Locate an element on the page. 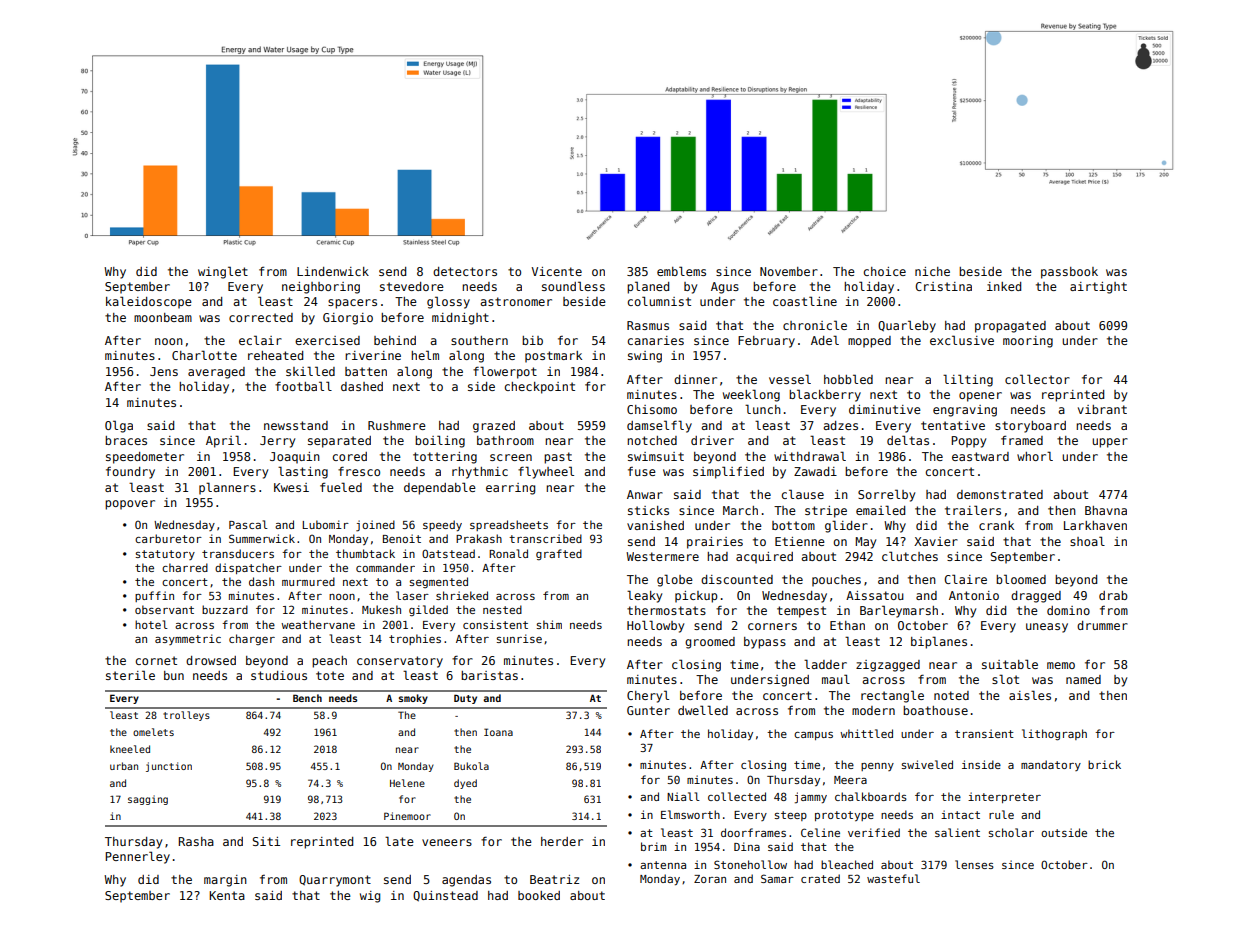 The image size is (1233, 952). passbook is located at coordinates (1069, 273).
